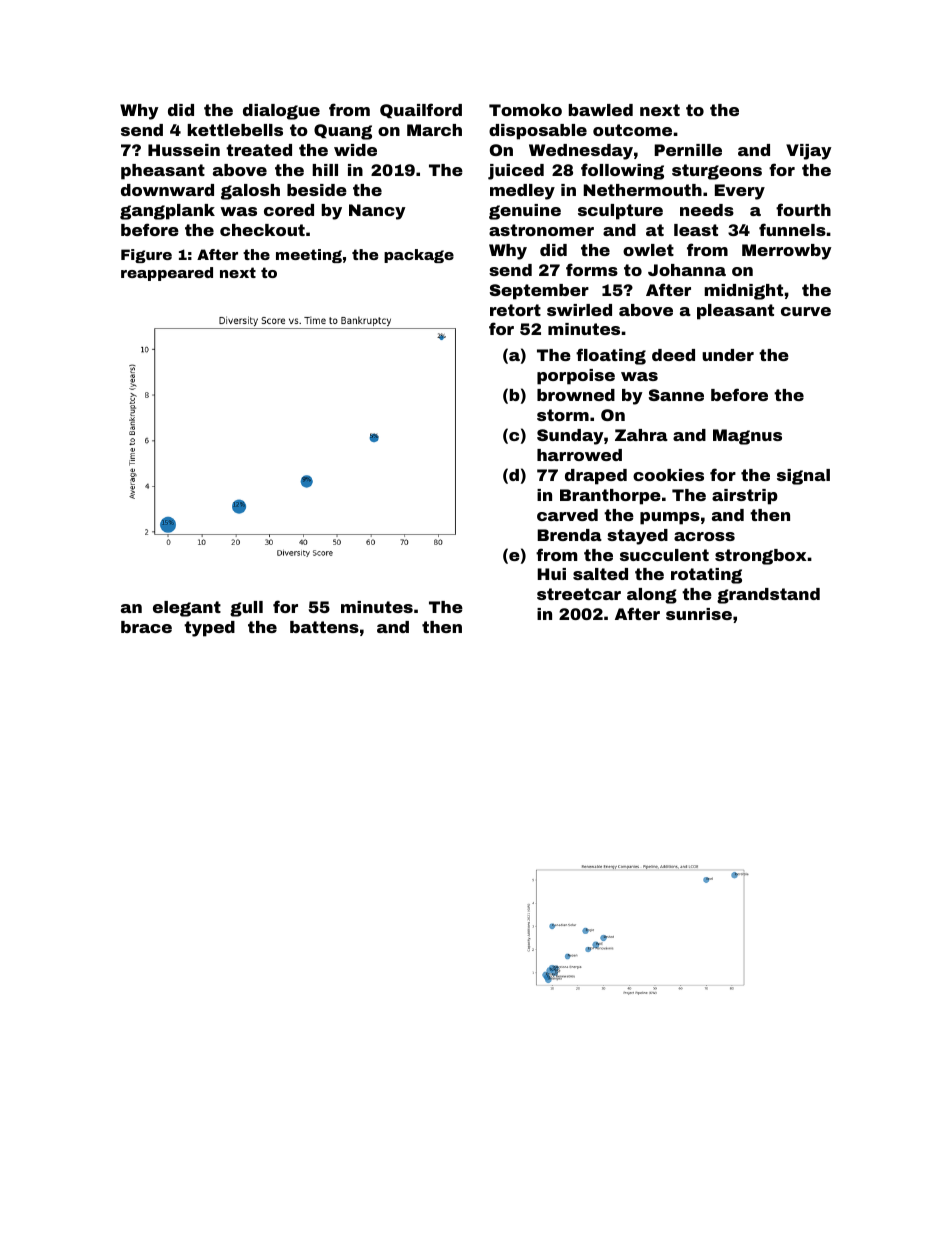  I want to click on outcome, so click(632, 130).
